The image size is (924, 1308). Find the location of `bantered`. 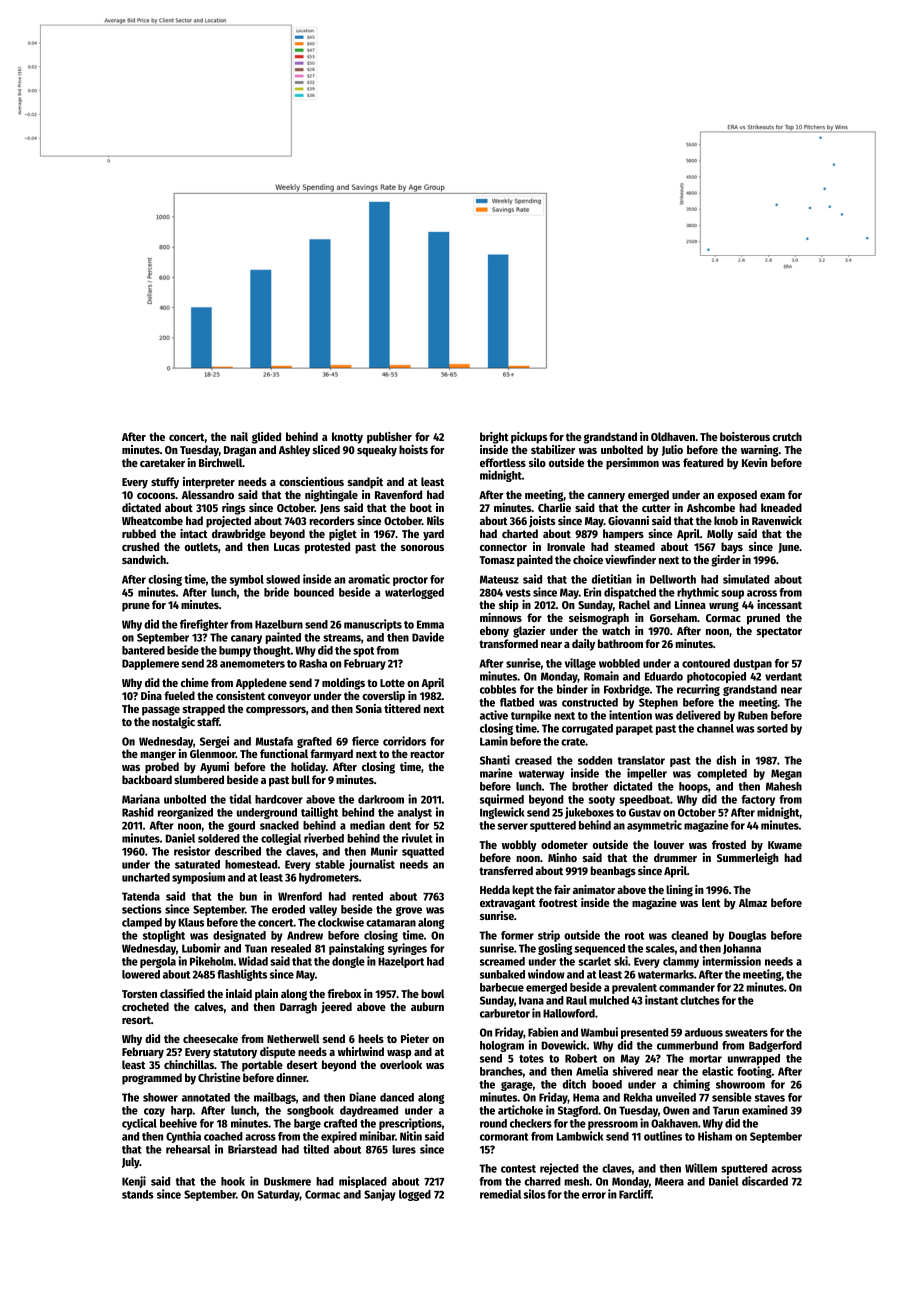

bantered is located at coordinates (143, 650).
